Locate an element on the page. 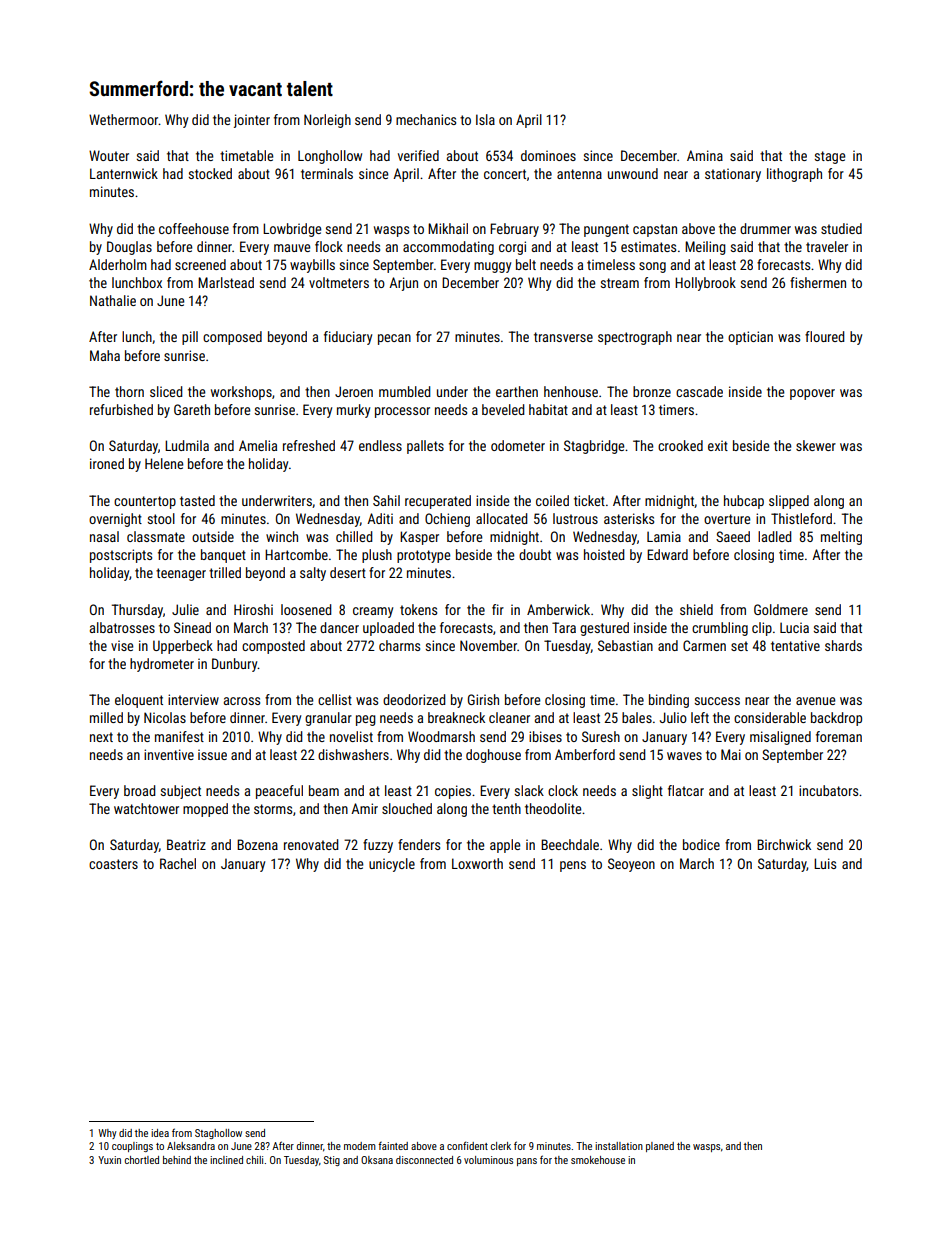 The height and width of the image is (1233, 952). Seoyeon is located at coordinates (631, 865).
